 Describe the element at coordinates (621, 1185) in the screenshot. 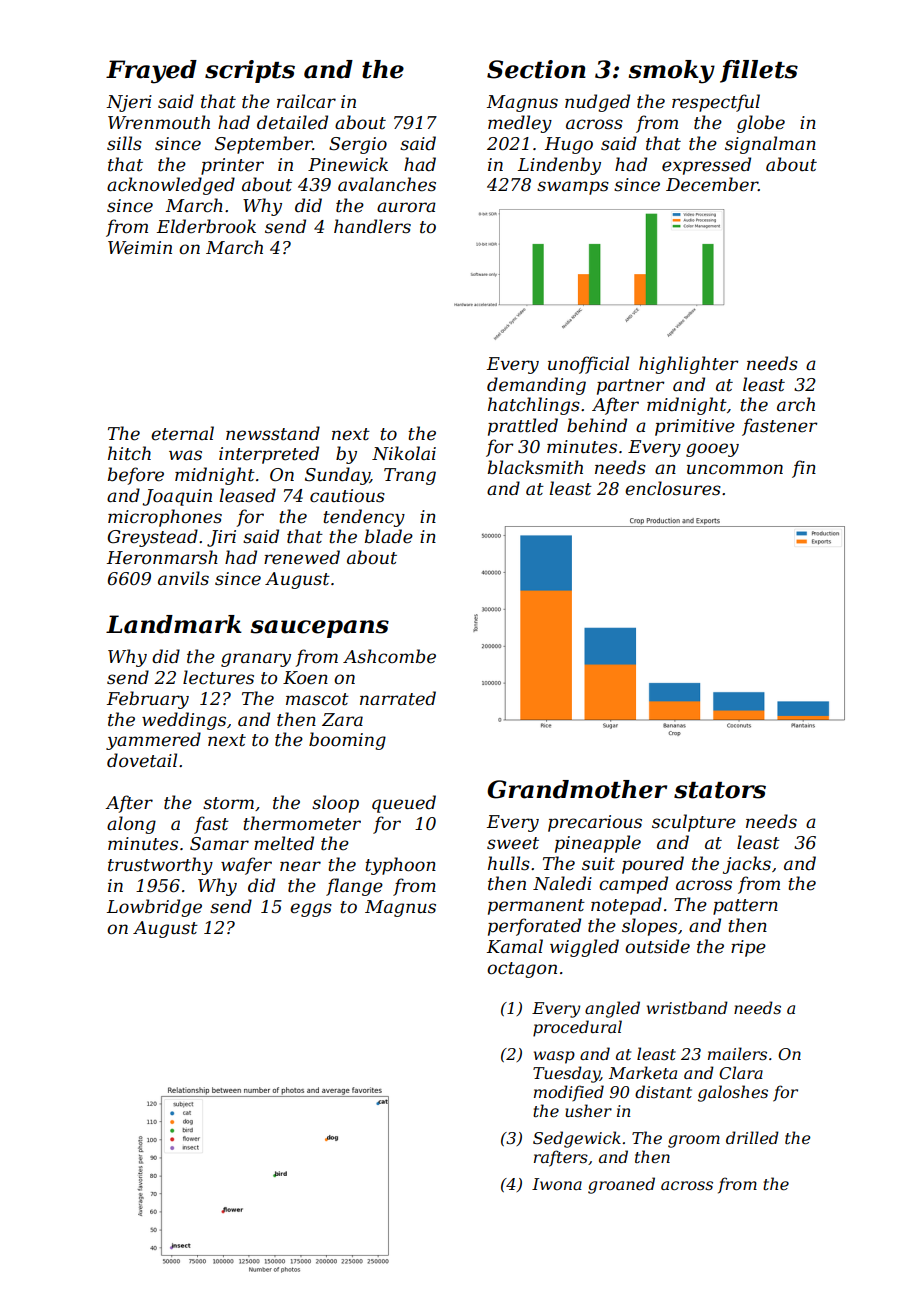

I see `groaned` at that location.
